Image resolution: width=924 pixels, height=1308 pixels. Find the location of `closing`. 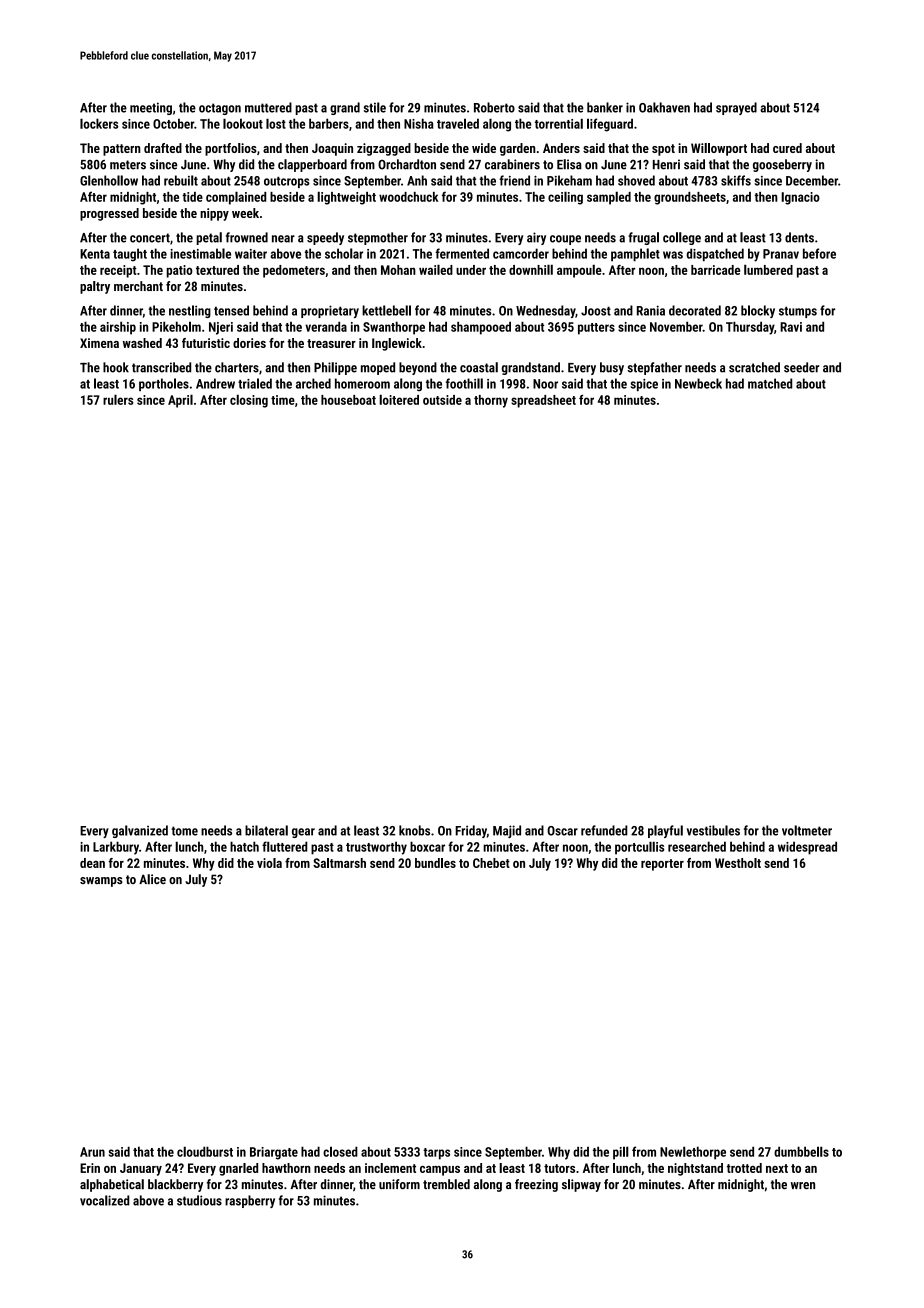

closing is located at coordinates (249, 401).
